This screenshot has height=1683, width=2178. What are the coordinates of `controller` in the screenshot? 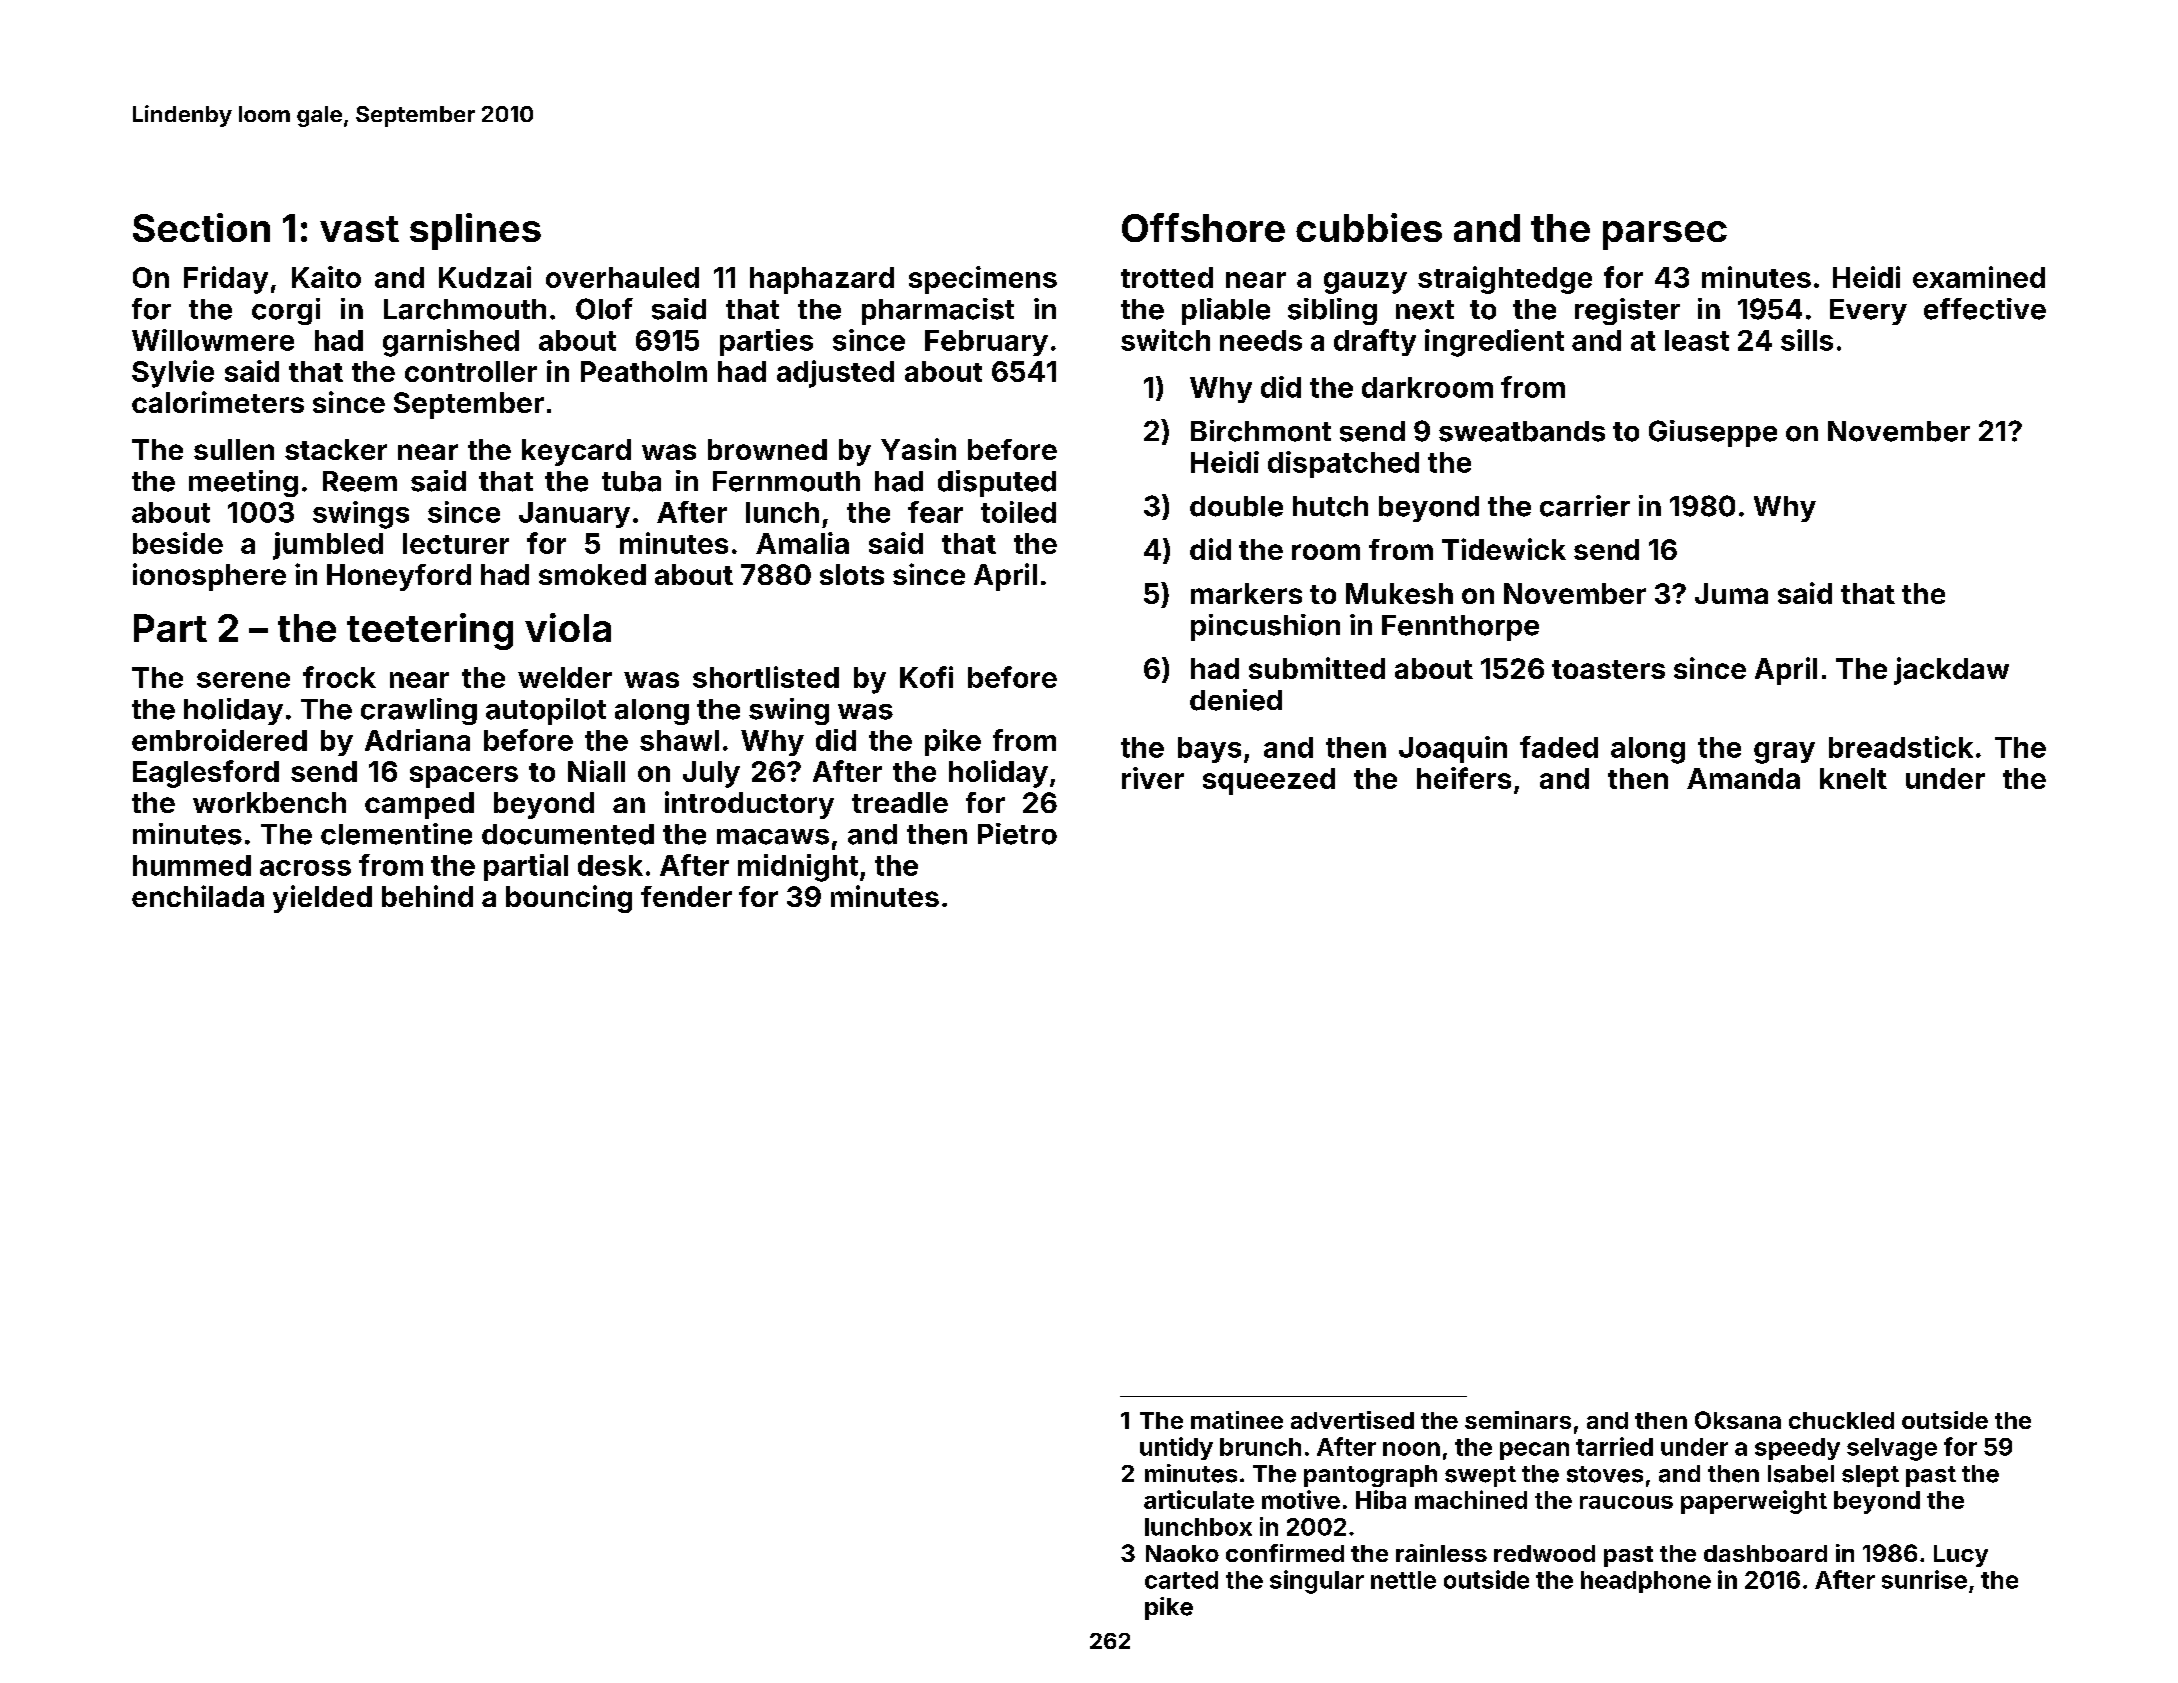 It's located at (471, 371).
